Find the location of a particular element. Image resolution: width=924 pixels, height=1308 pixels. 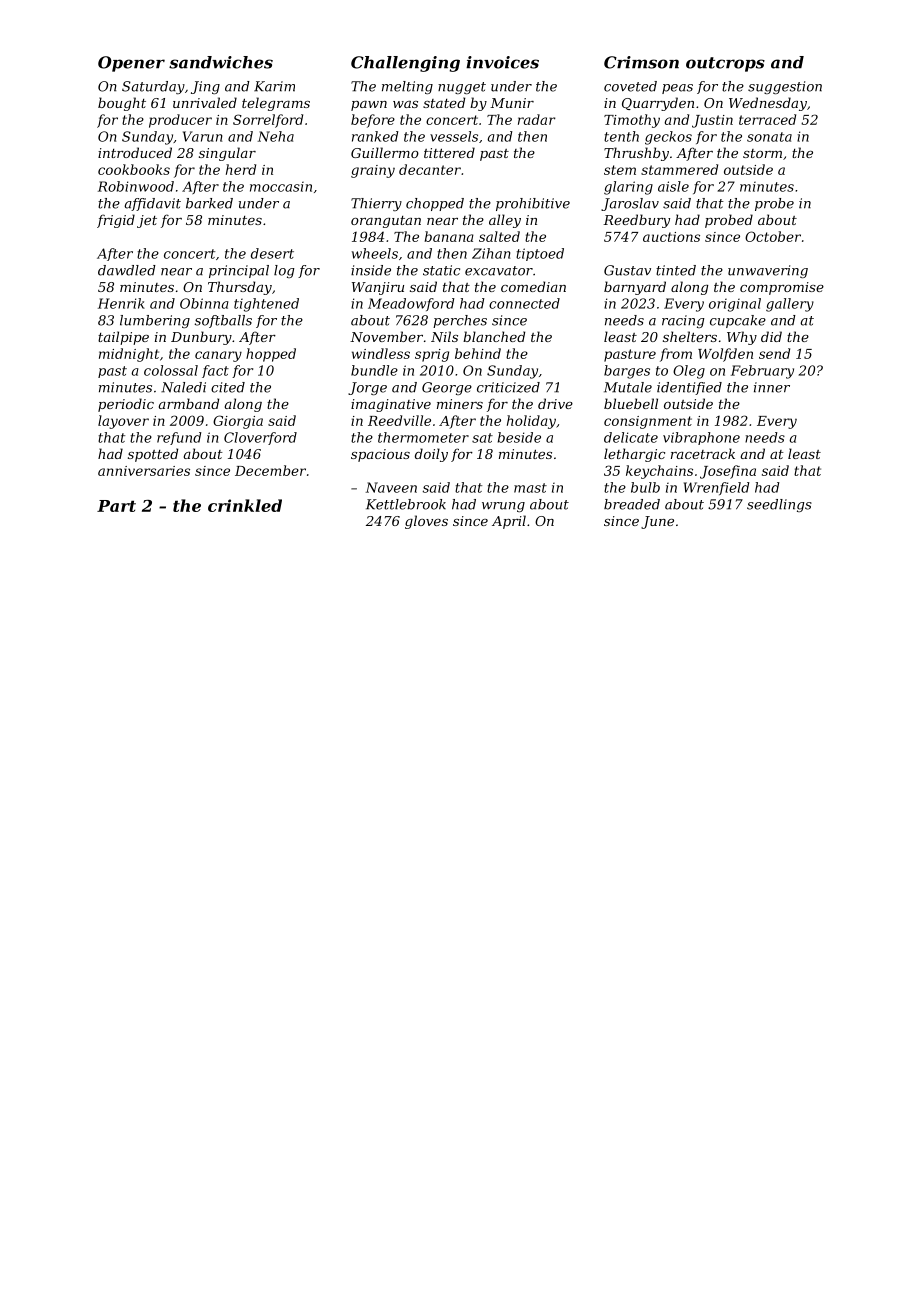

April is located at coordinates (509, 522).
